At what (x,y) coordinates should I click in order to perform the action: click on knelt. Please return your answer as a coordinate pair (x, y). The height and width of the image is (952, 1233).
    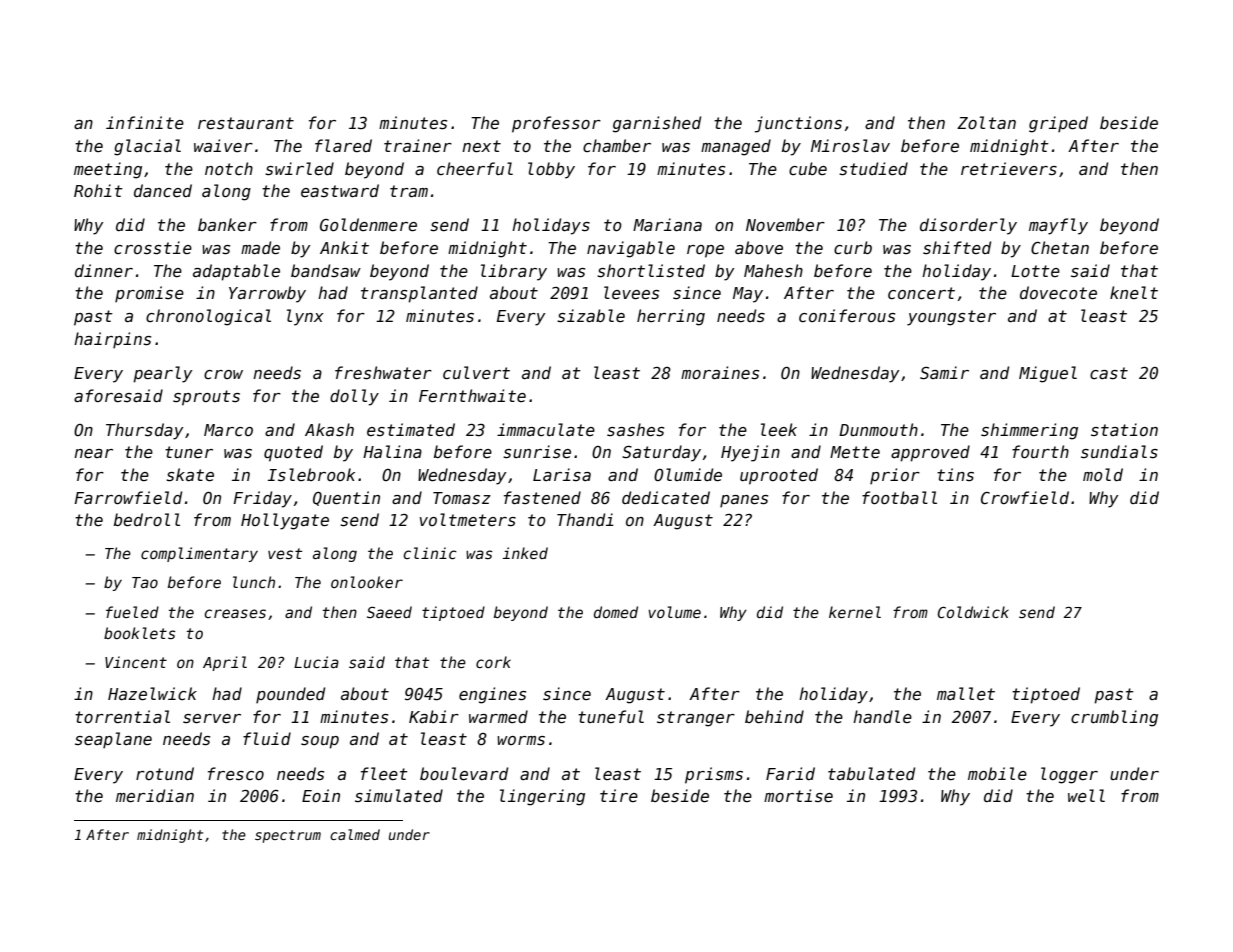
    Looking at the image, I should click on (1134, 293).
